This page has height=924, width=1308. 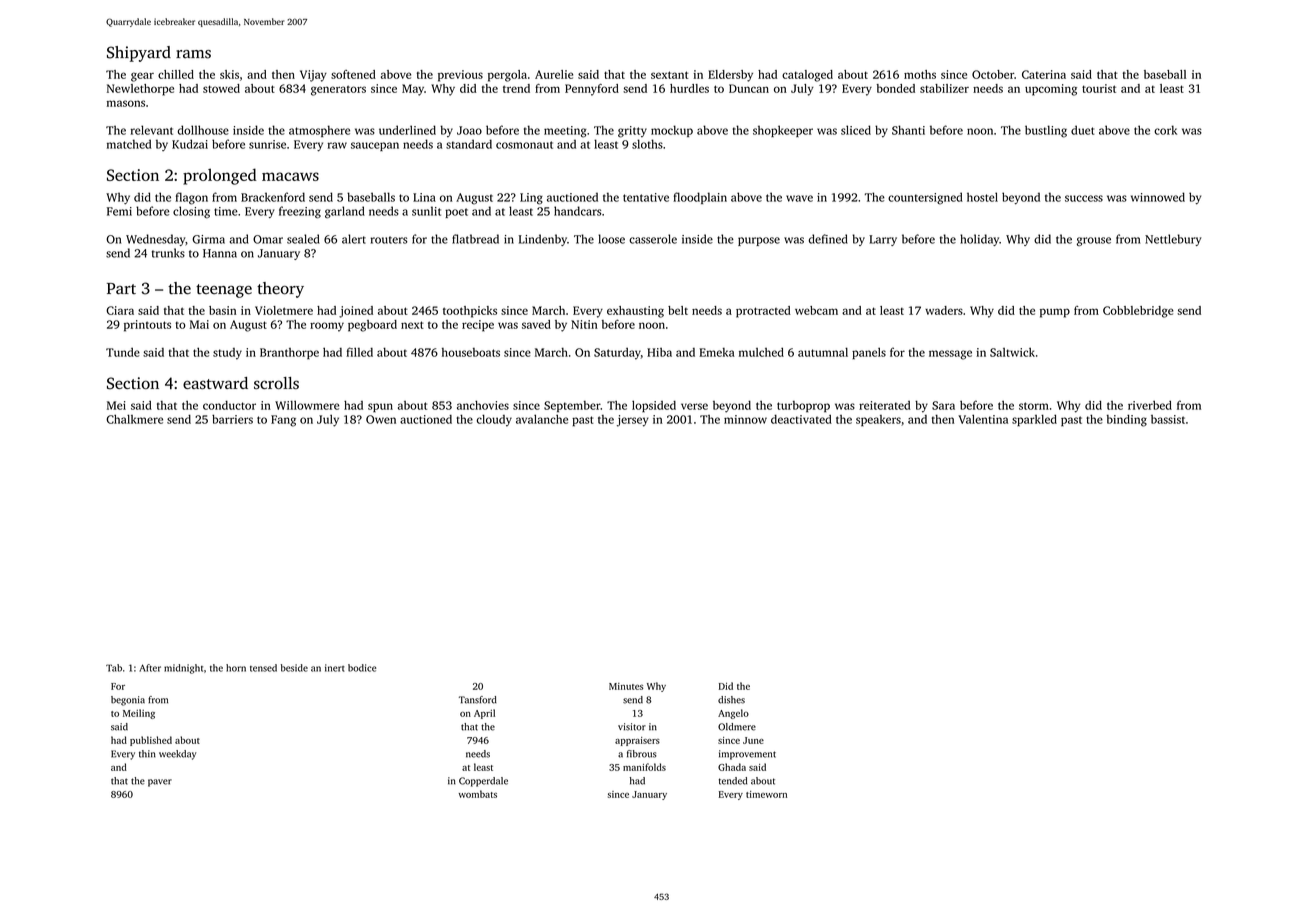 What do you see at coordinates (731, 700) in the page?
I see `dishes` at bounding box center [731, 700].
